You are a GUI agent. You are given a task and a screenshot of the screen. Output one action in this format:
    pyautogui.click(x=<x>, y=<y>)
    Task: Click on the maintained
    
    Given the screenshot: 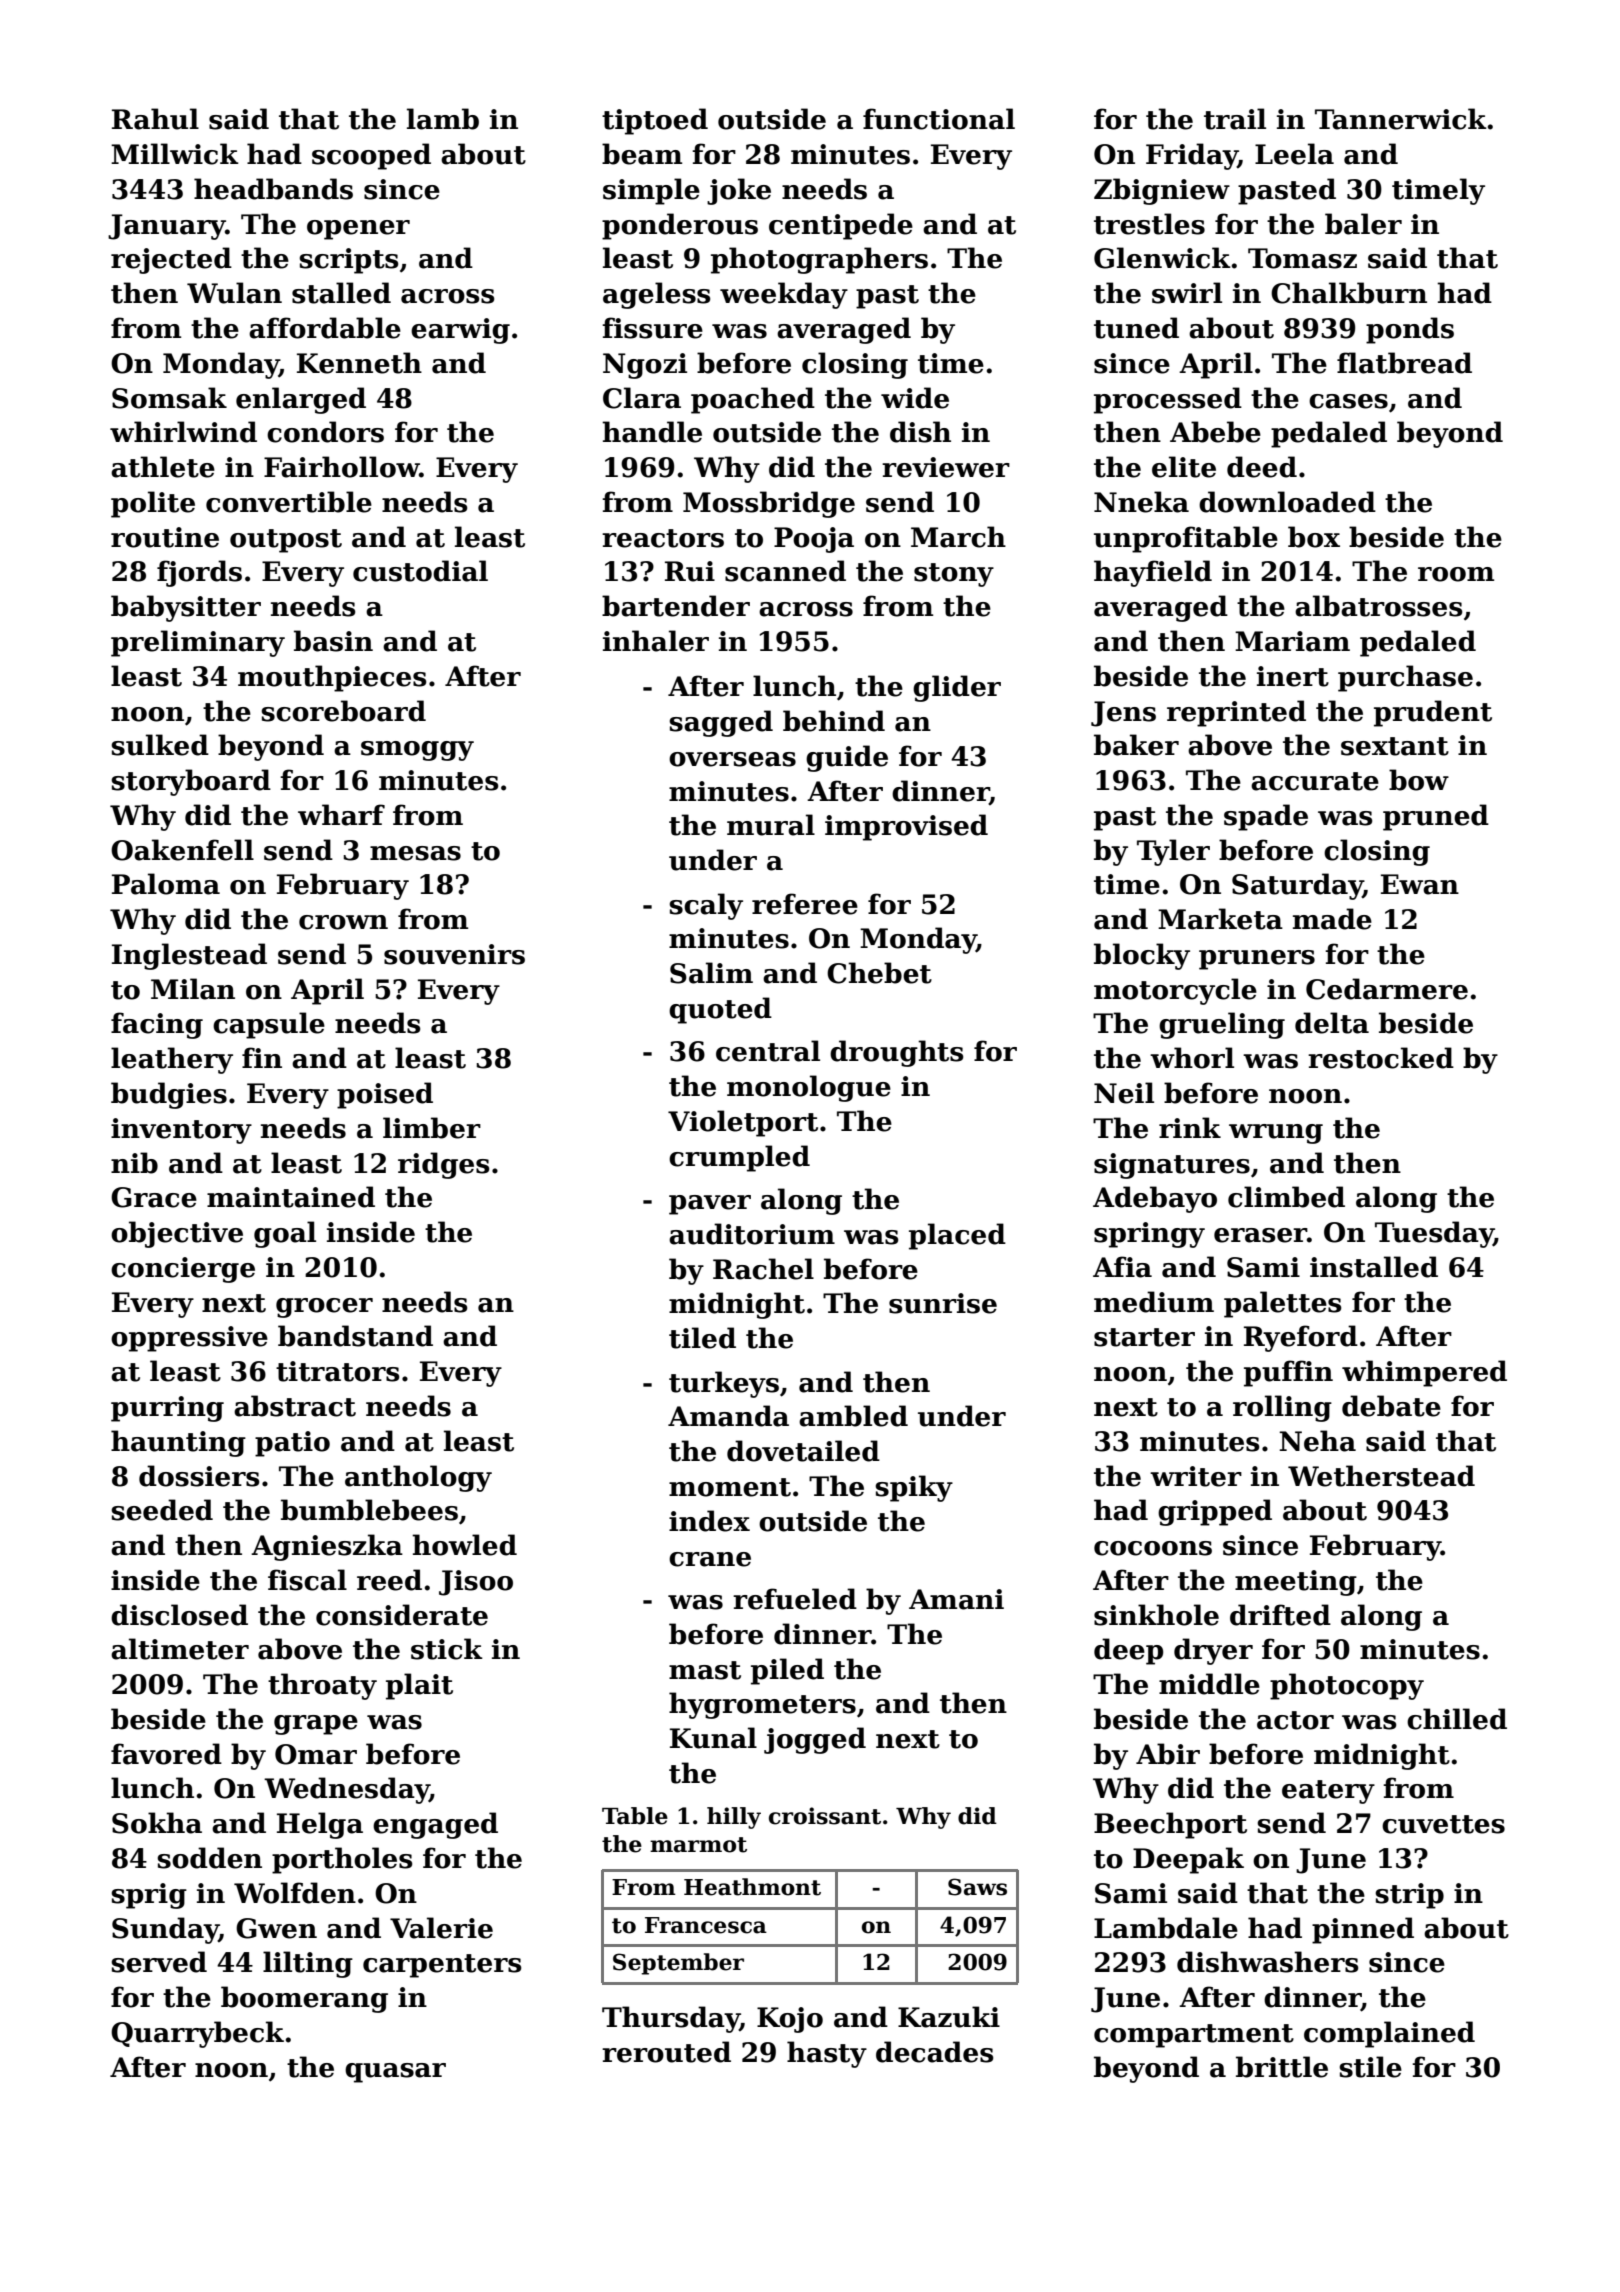 What is the action you would take?
    pyautogui.click(x=291, y=1197)
